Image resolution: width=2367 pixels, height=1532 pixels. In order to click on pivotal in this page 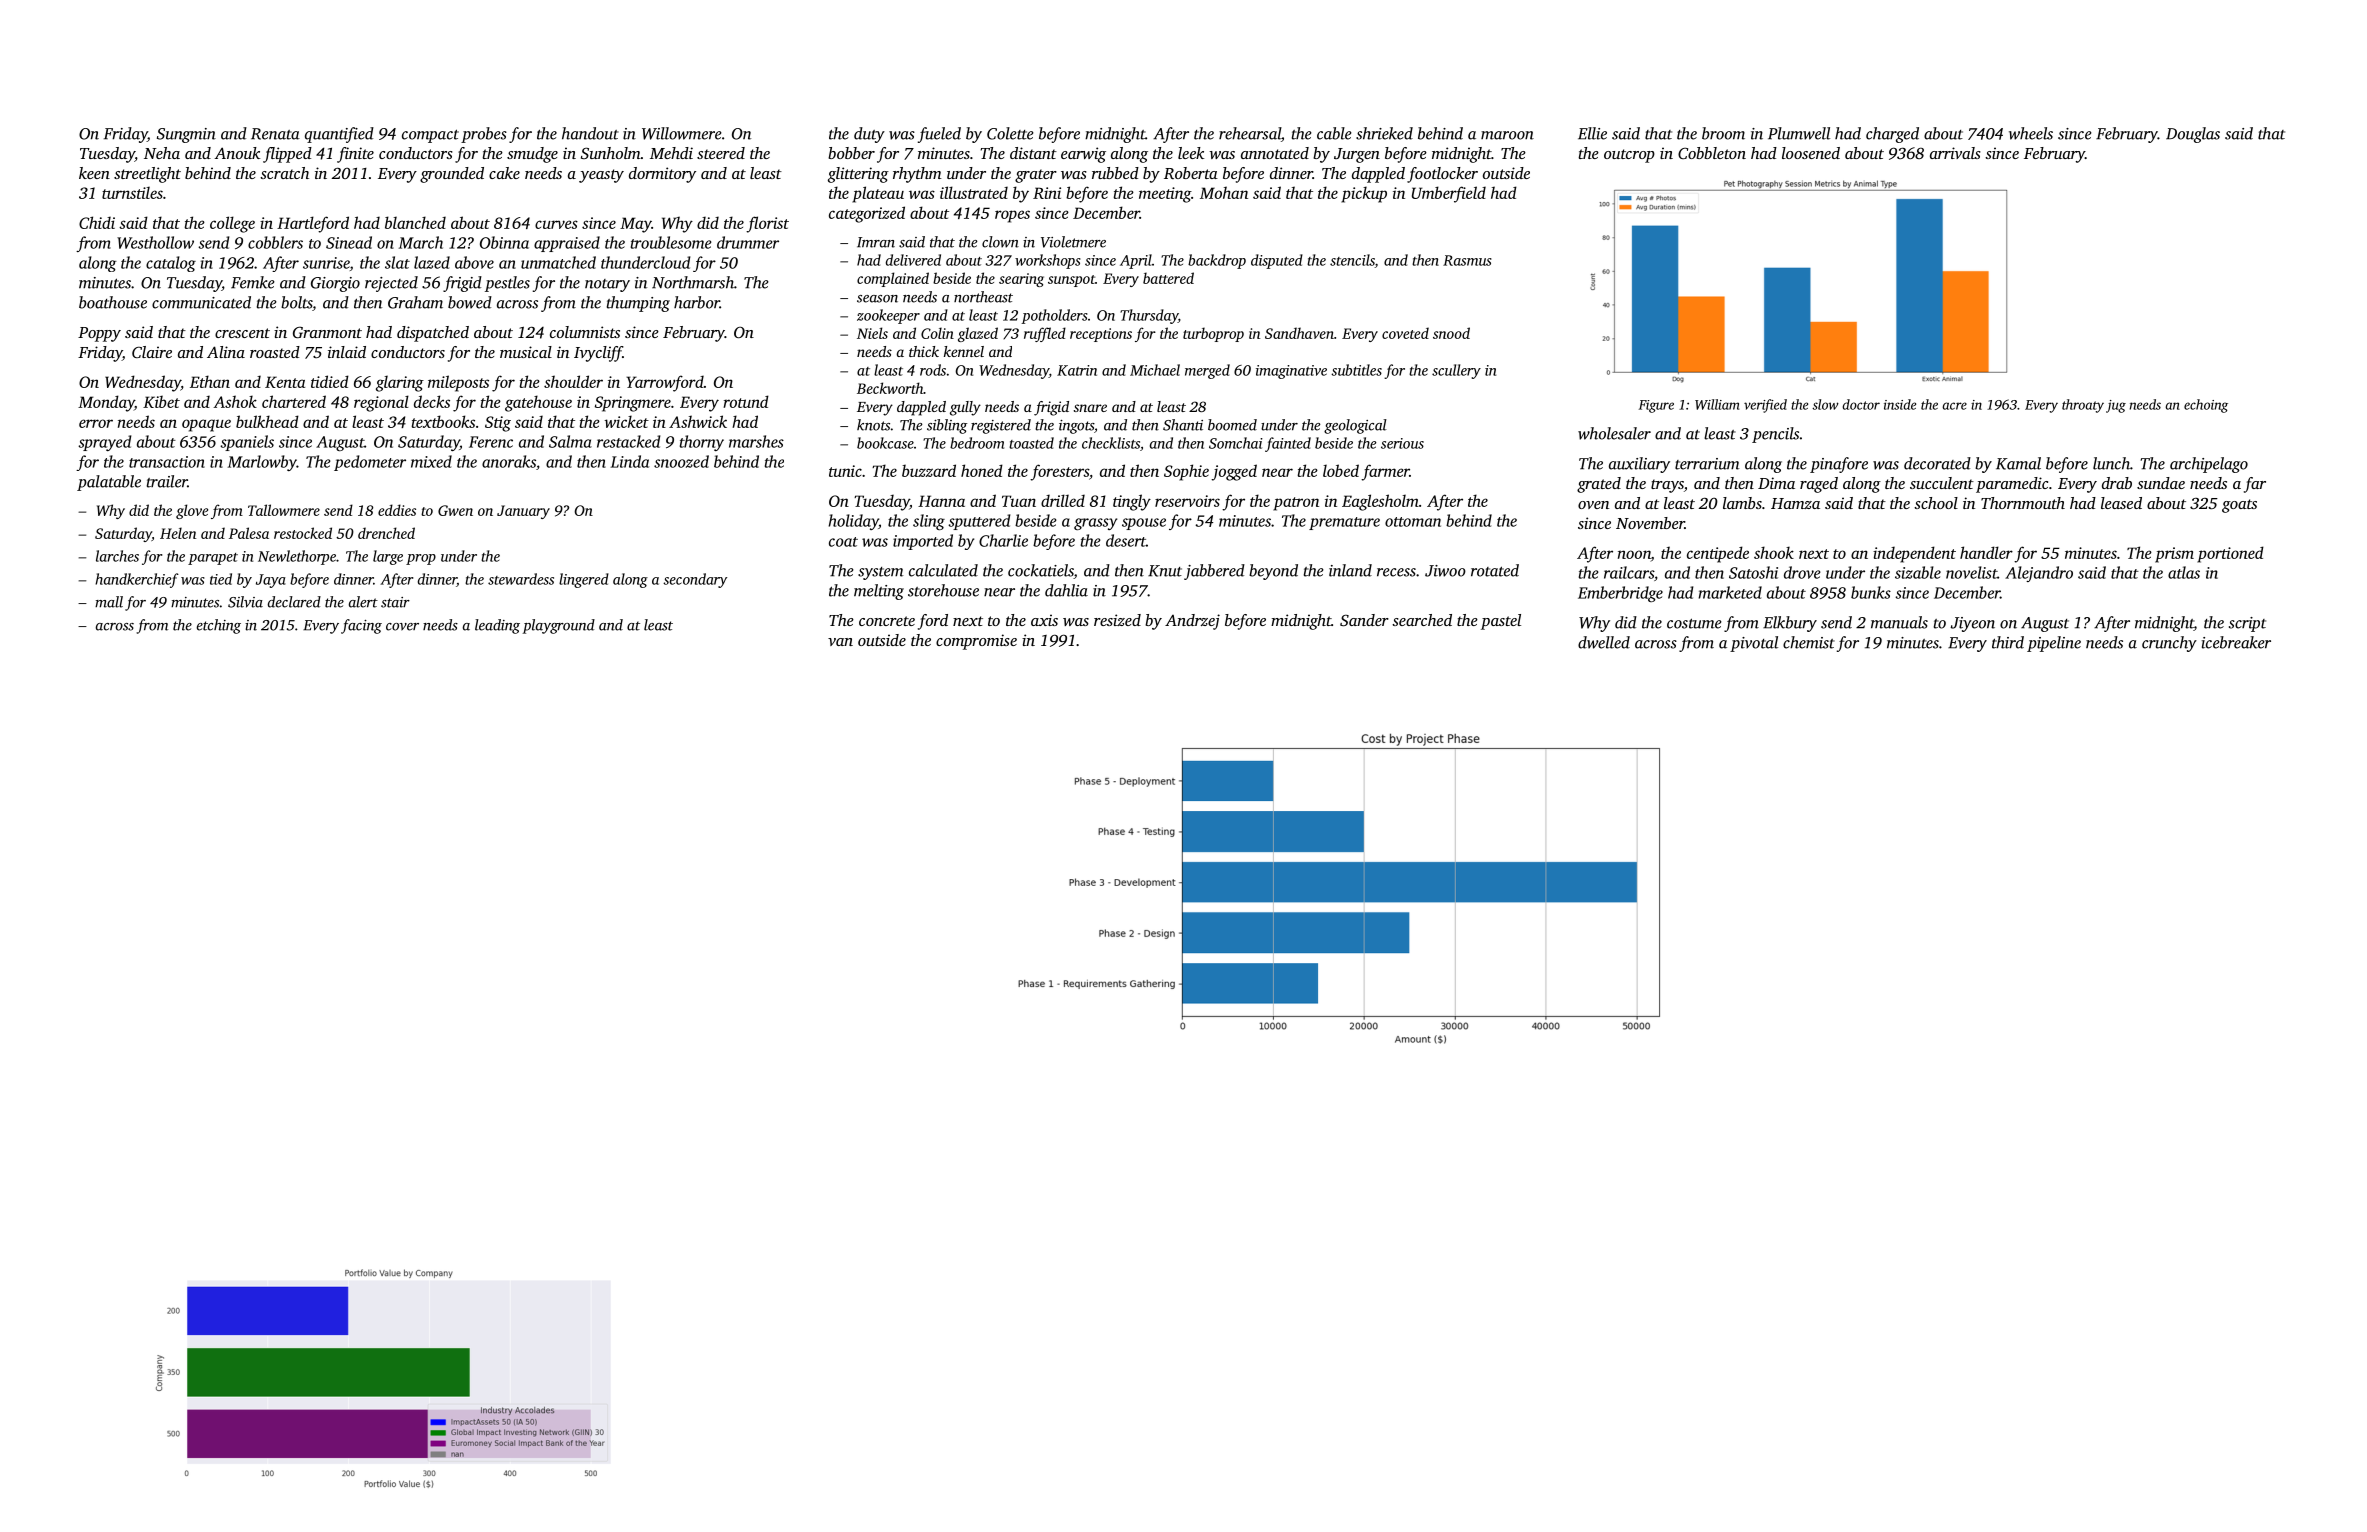, I will do `click(1754, 644)`.
